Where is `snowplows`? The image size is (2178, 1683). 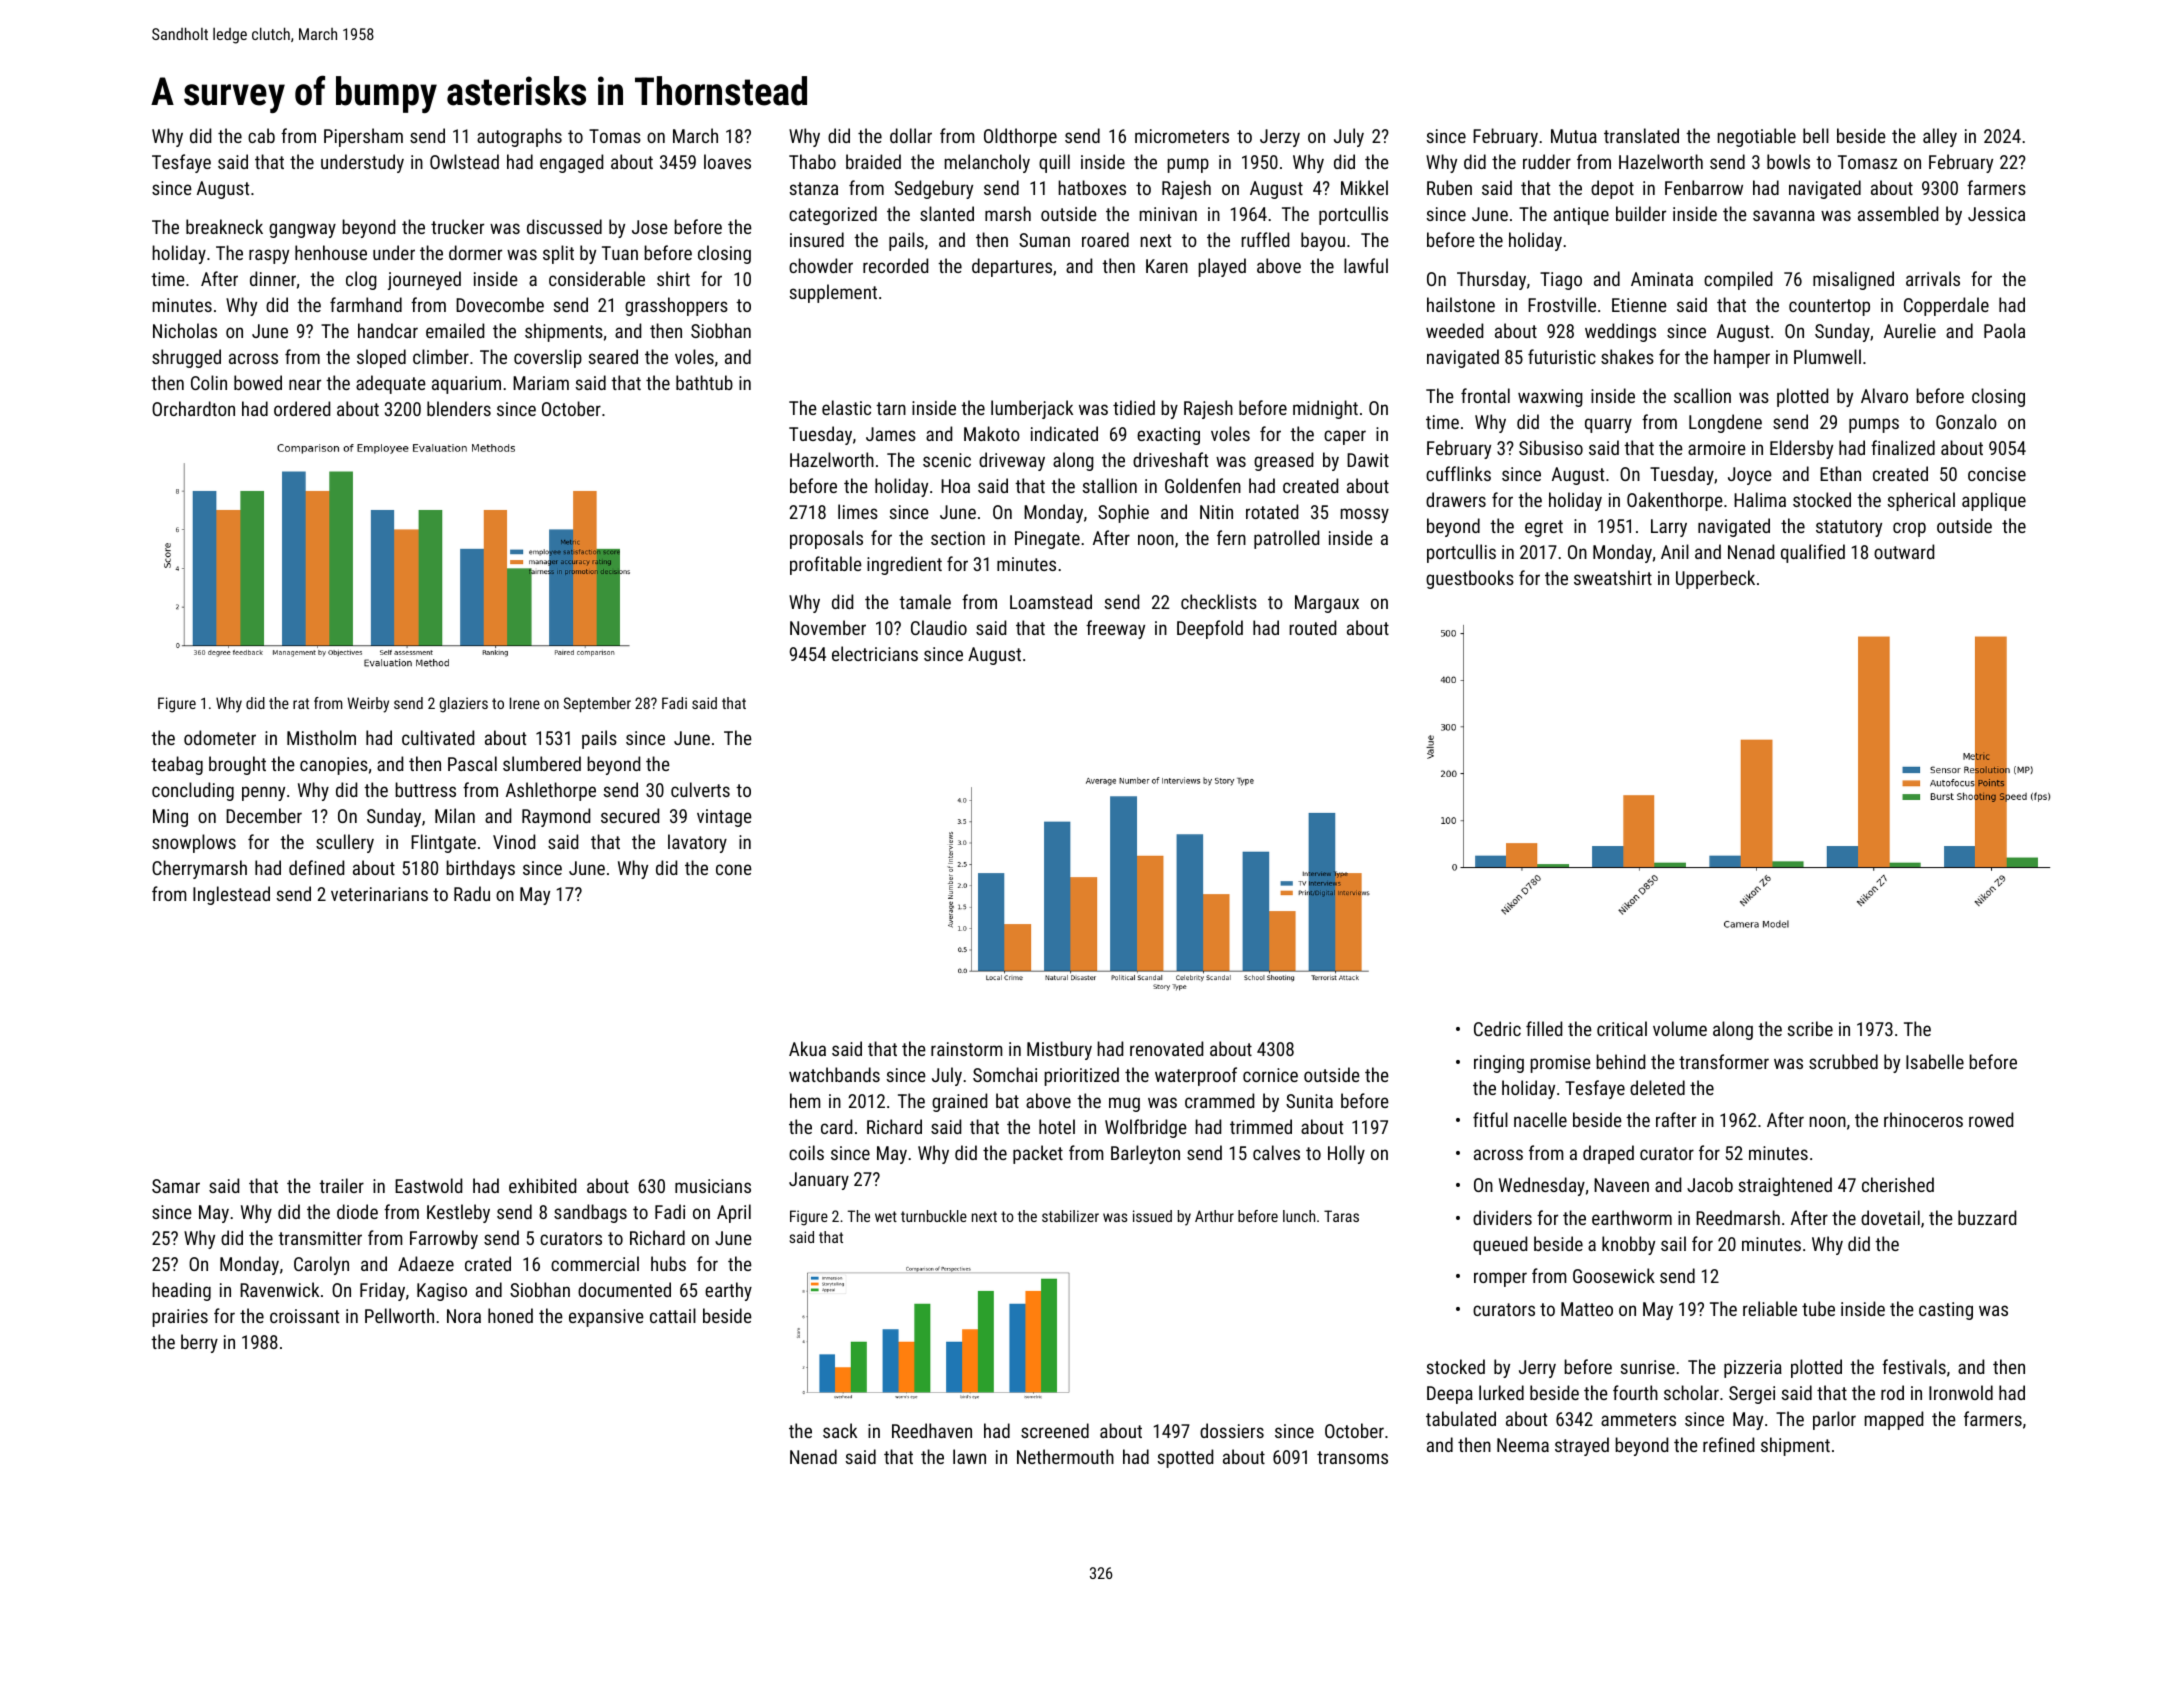
snowplows is located at coordinates (194, 843).
